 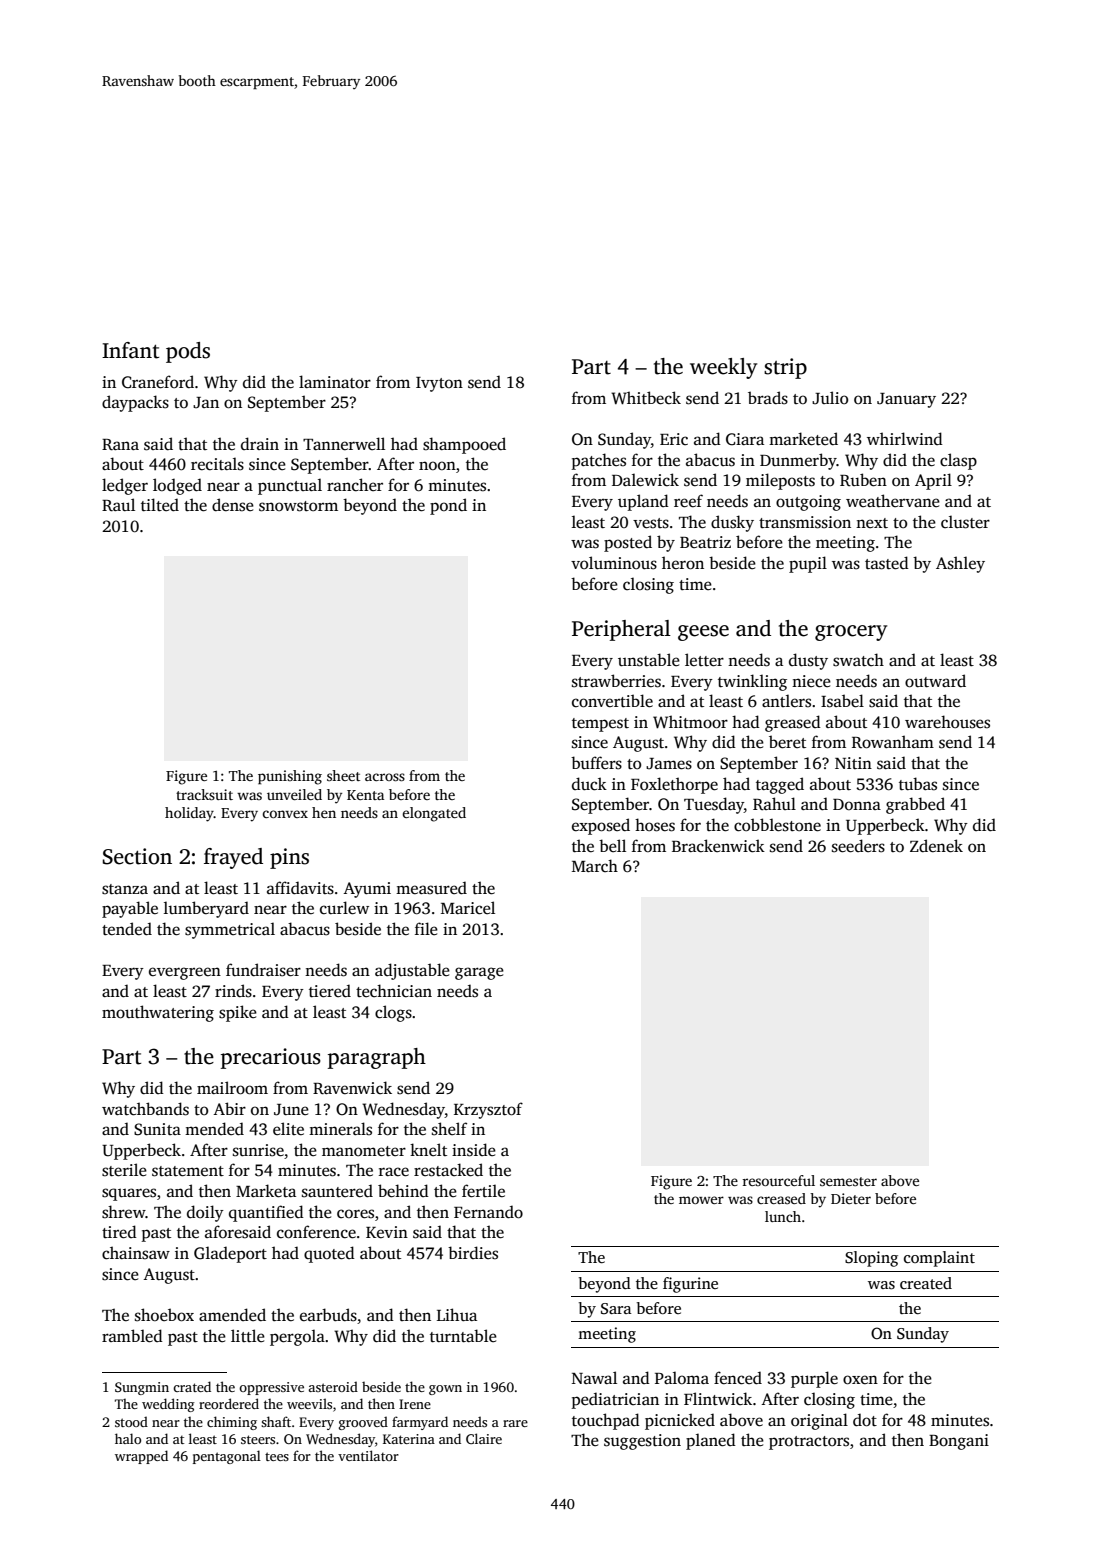 I want to click on Infant, so click(x=130, y=350).
